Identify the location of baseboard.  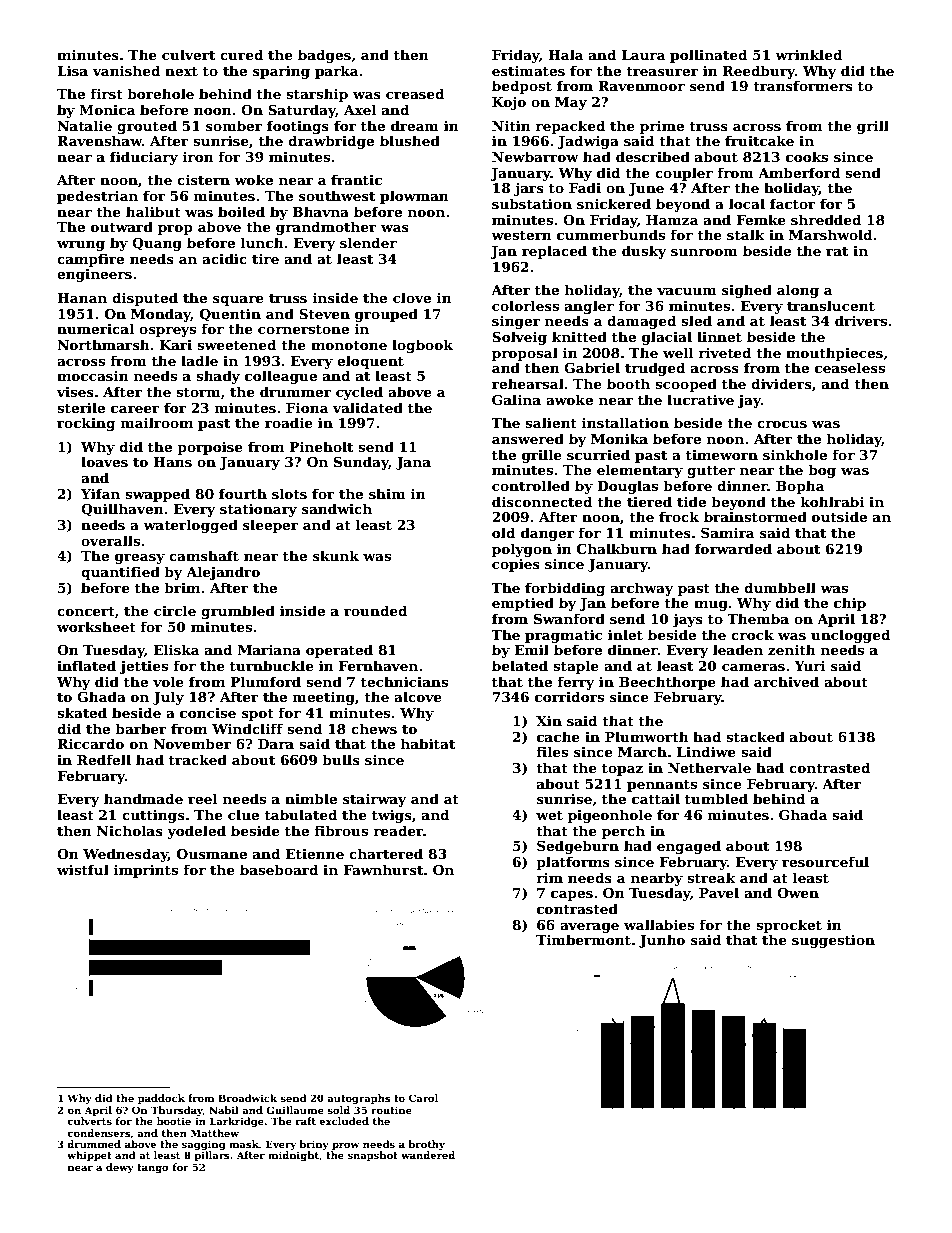
(279, 869).
